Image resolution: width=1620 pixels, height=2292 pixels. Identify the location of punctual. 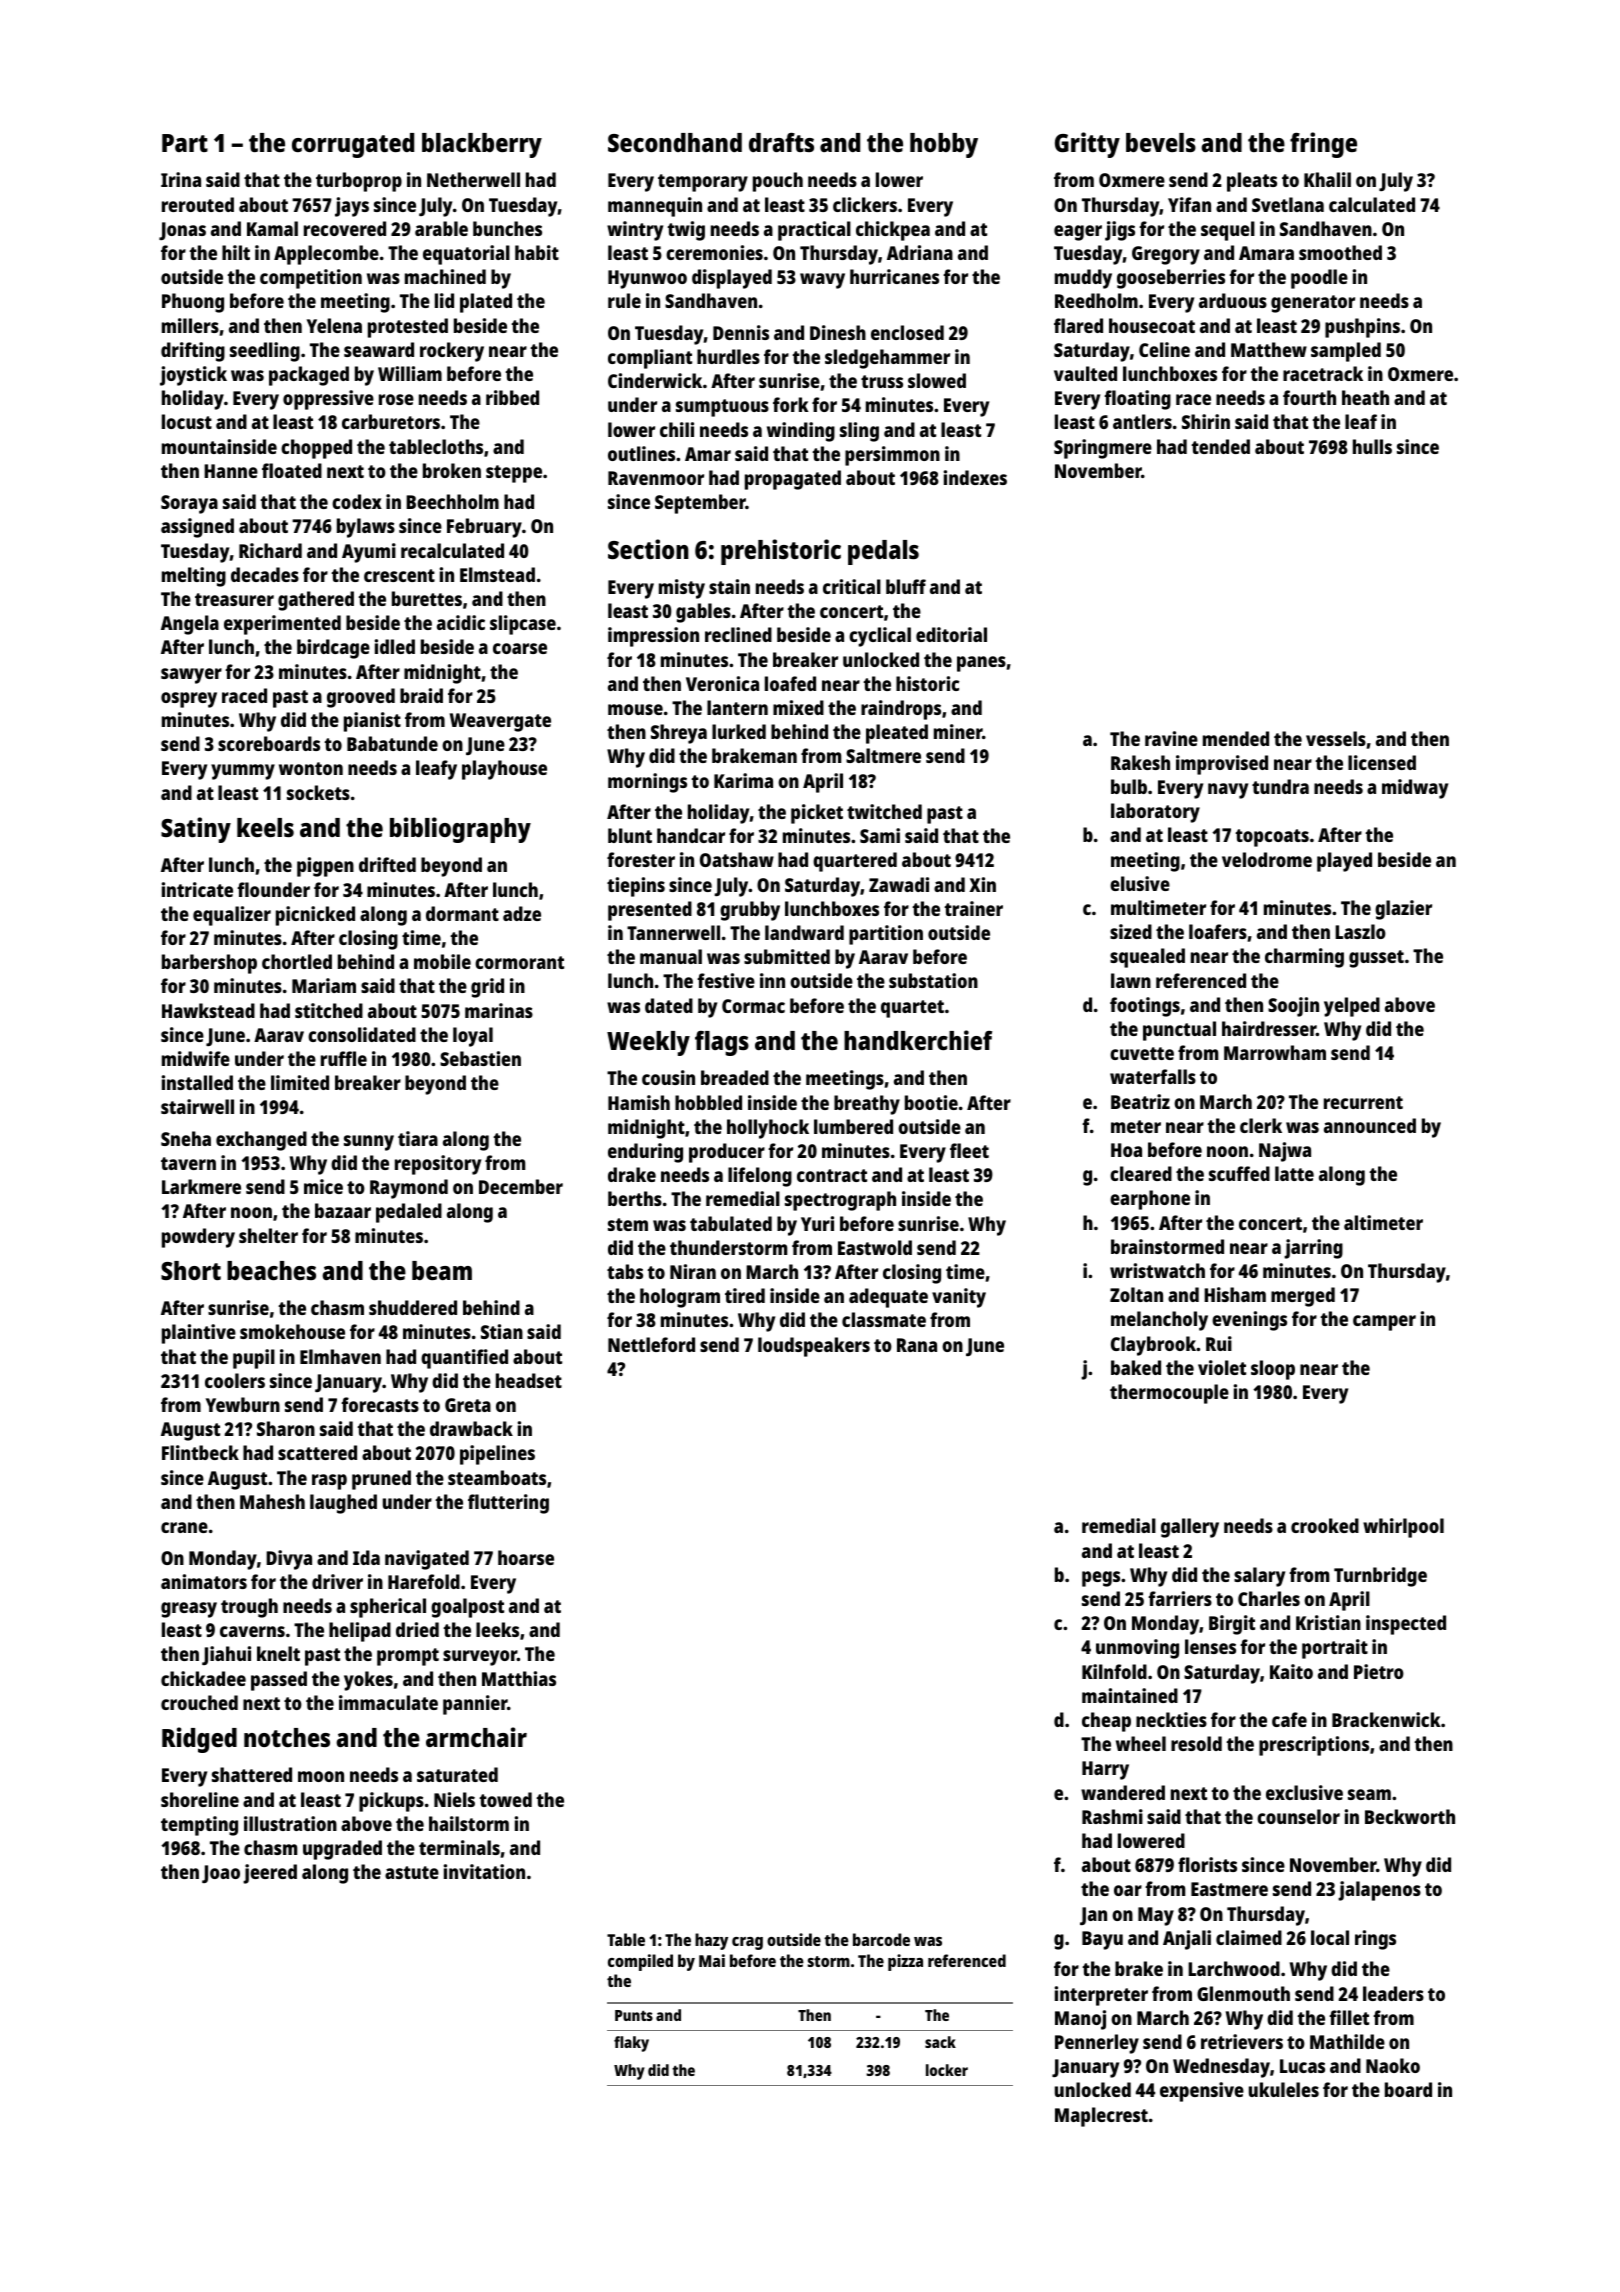
(1179, 1031).
